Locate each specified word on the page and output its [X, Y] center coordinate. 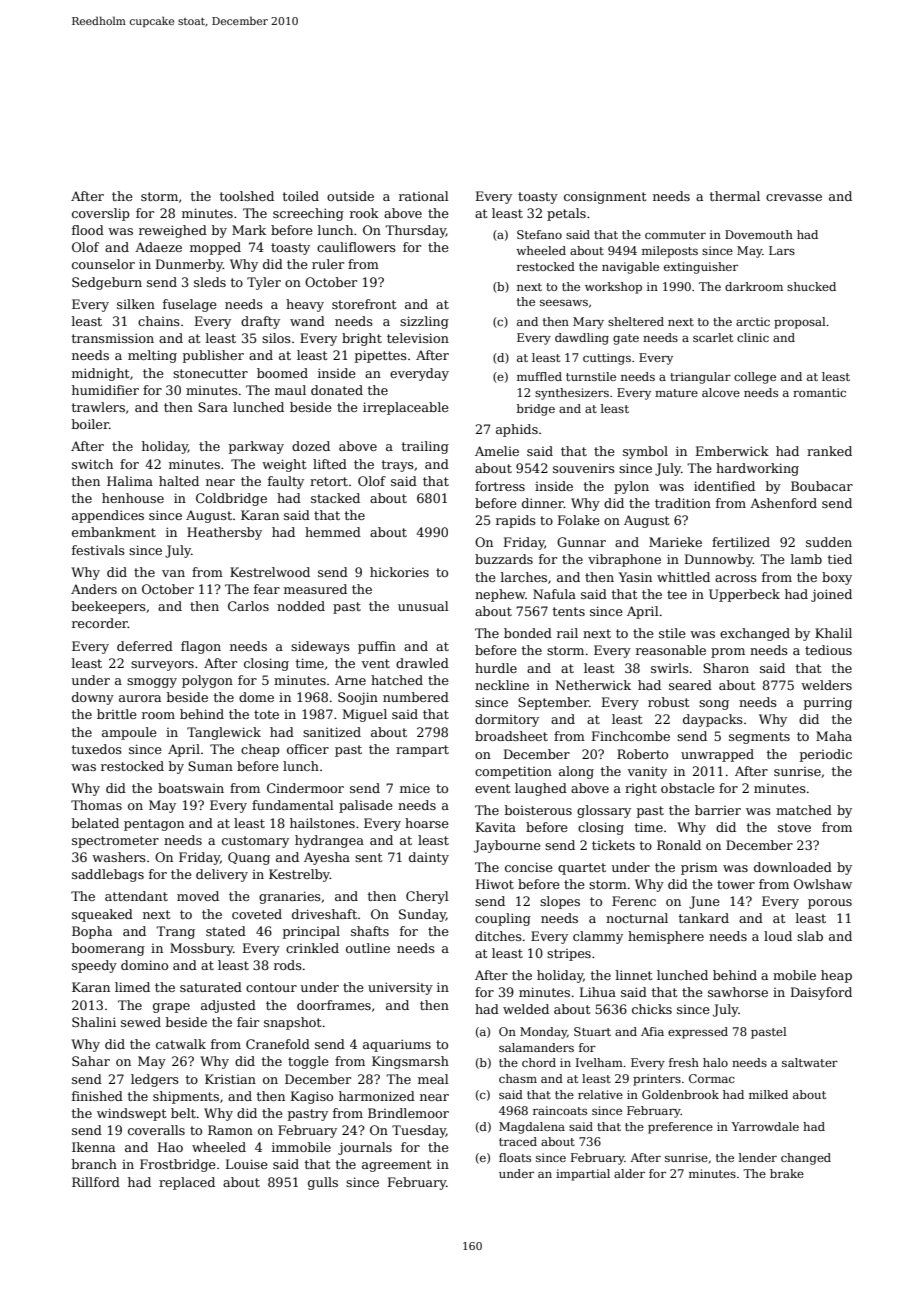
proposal [800, 323]
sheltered [636, 321]
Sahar [91, 1061]
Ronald [679, 845]
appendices [108, 516]
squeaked [102, 915]
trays [398, 466]
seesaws [564, 302]
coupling [503, 919]
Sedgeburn [107, 283]
